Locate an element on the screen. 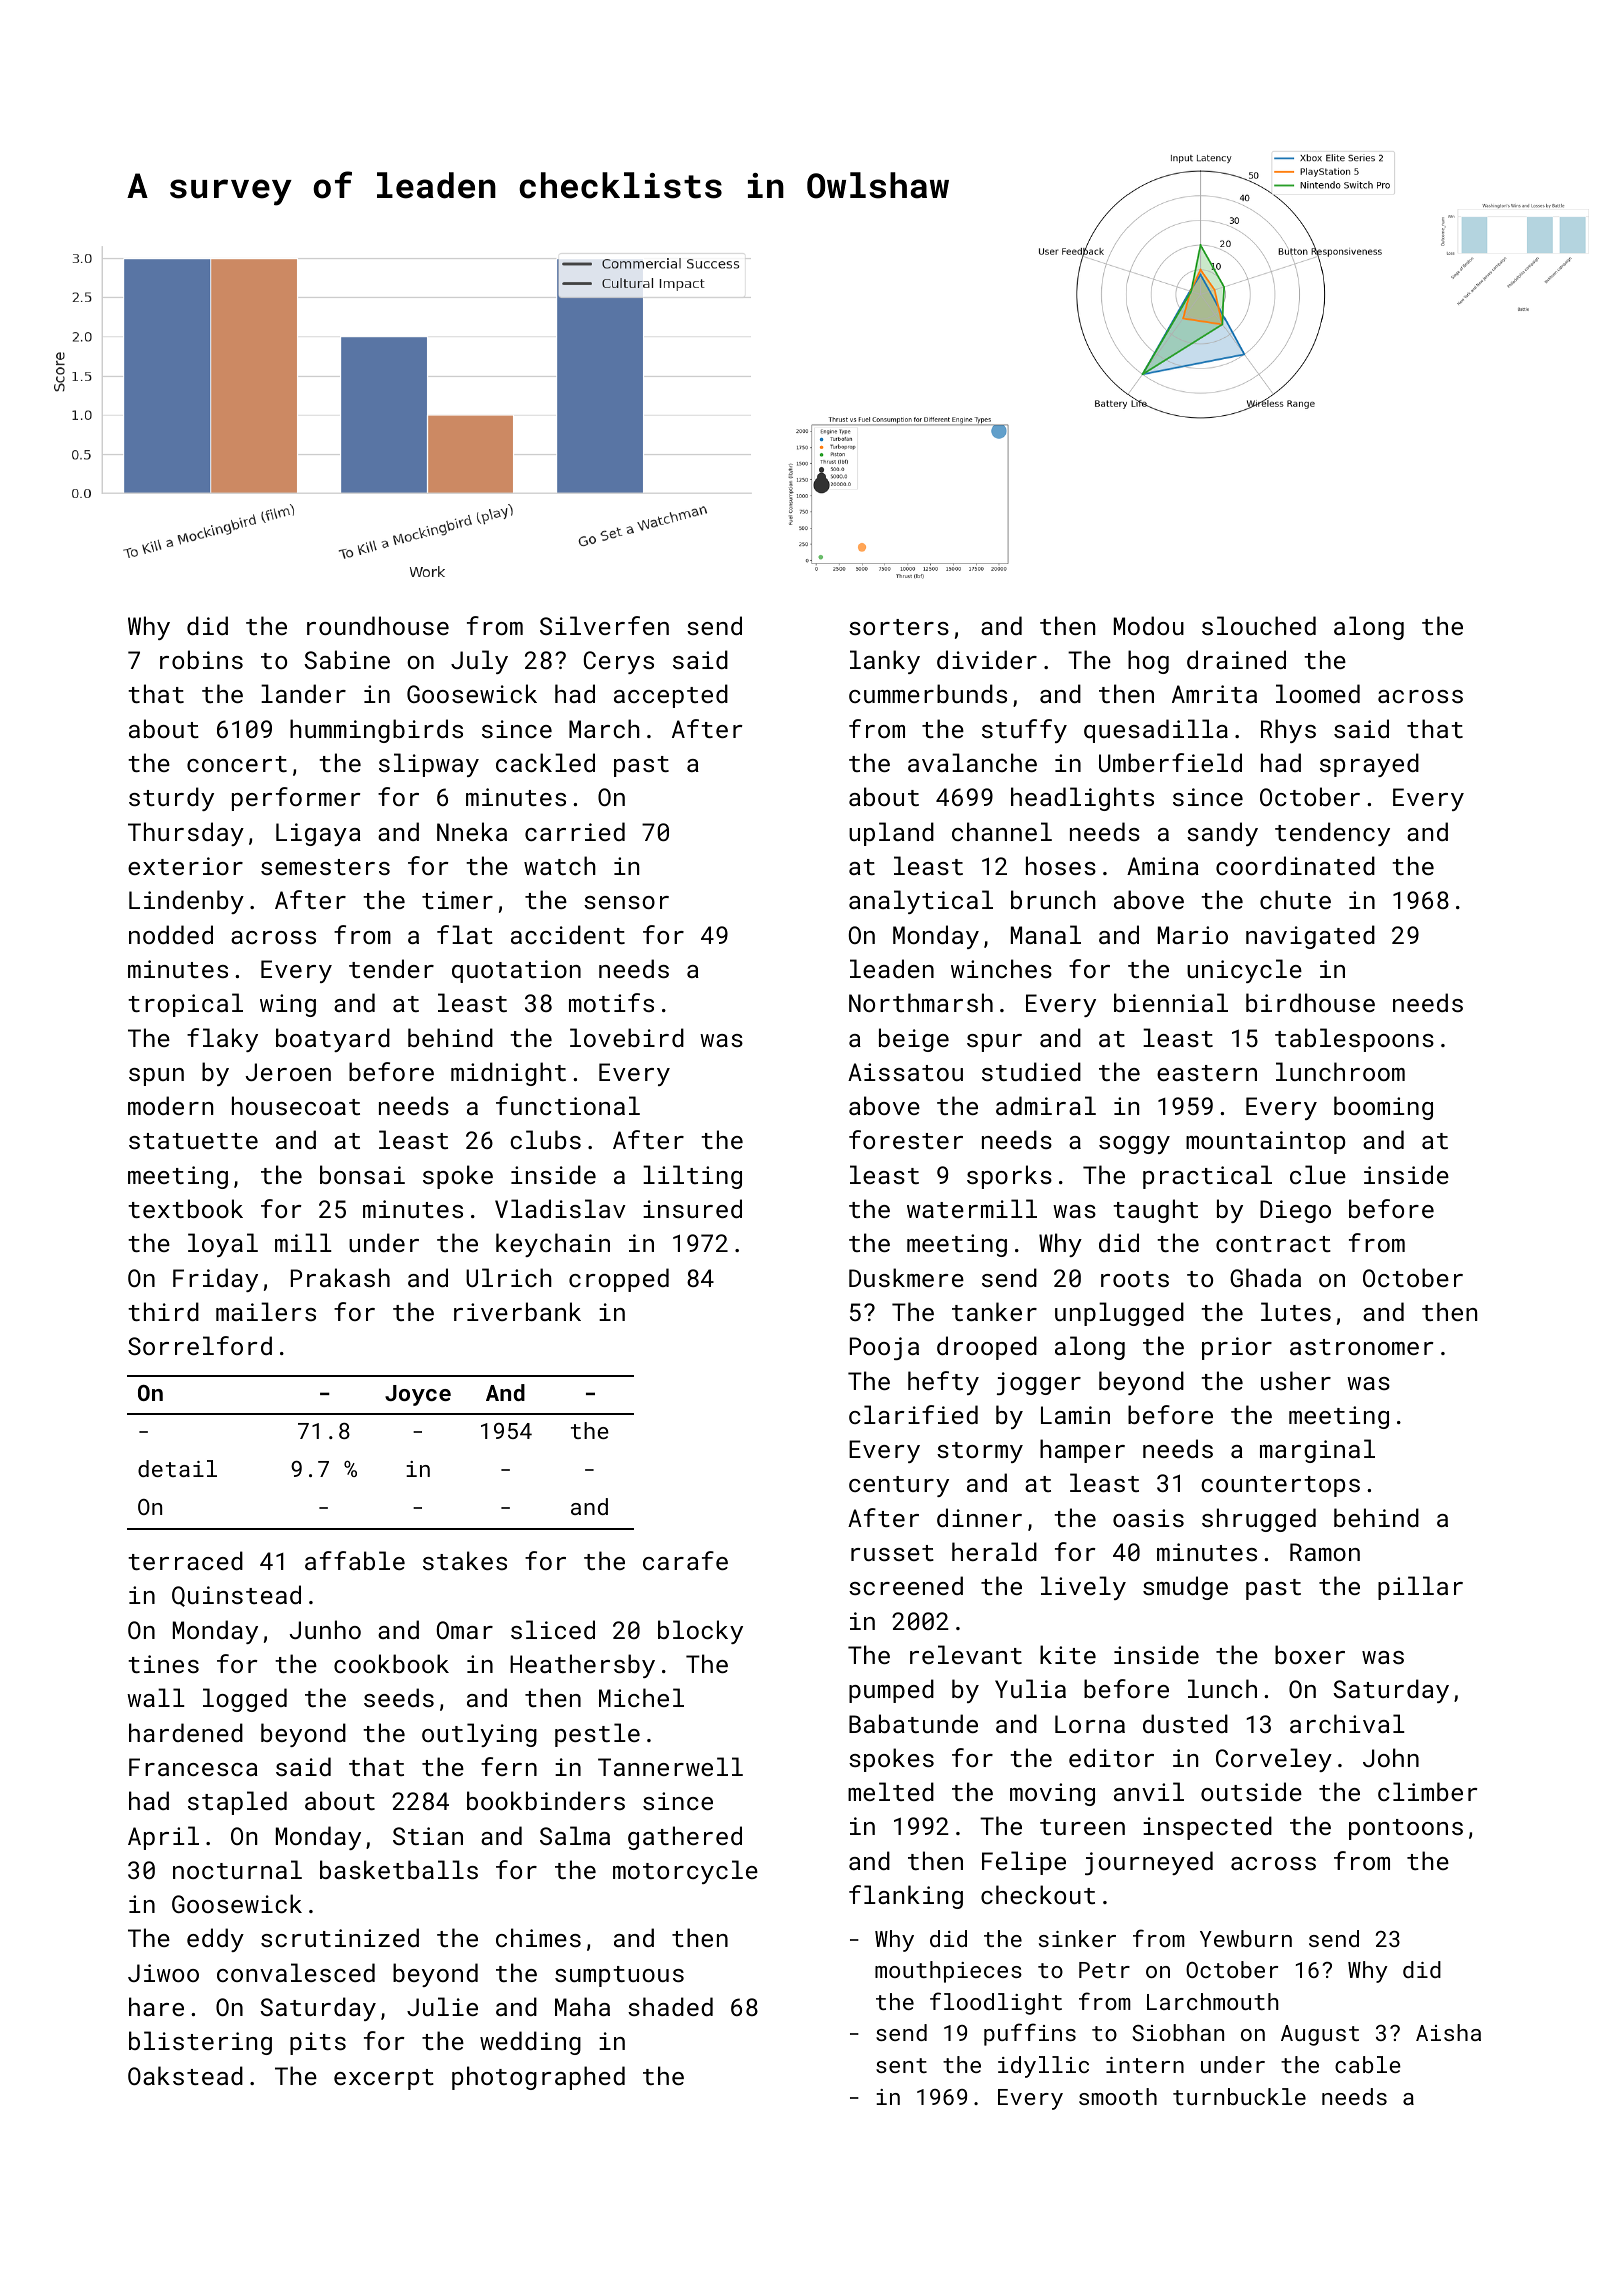  Ramon is located at coordinates (1325, 1552).
